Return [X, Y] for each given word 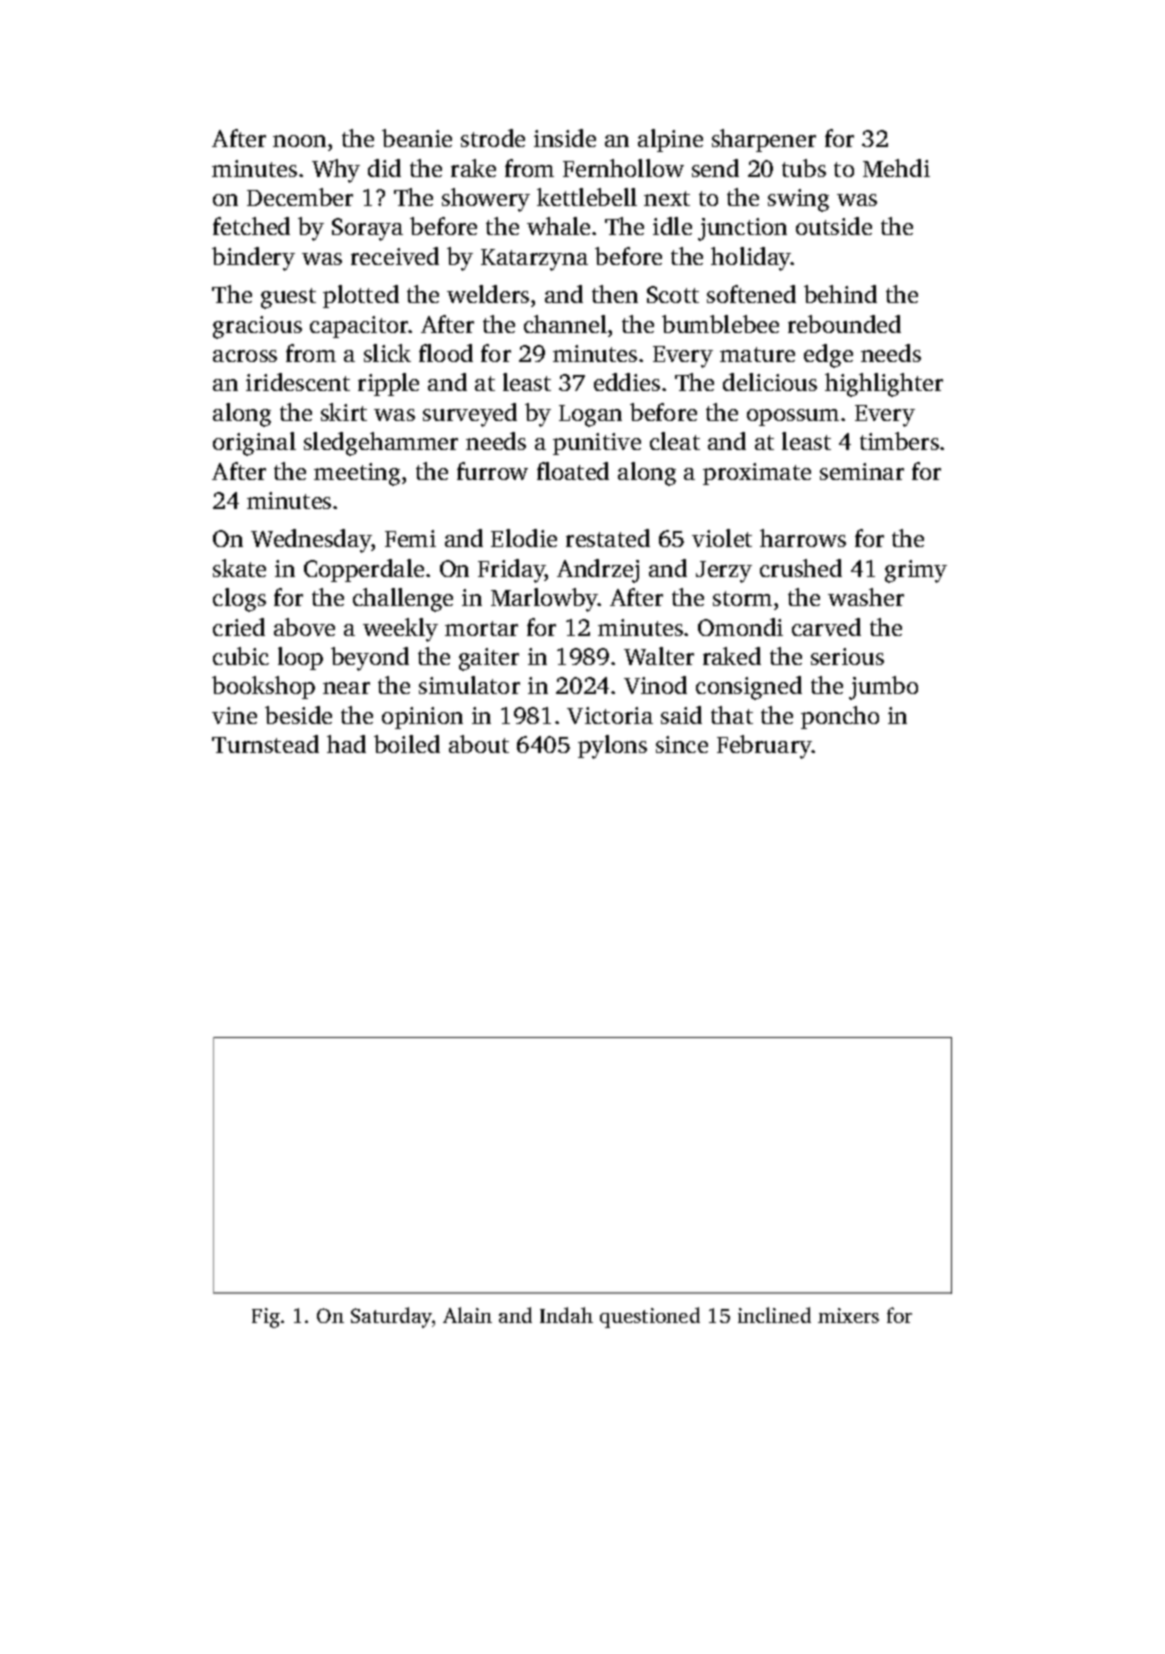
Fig [266, 1318]
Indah [566, 1315]
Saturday [391, 1317]
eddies [627, 382]
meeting [357, 474]
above [304, 627]
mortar [481, 628]
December [300, 197]
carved [826, 627]
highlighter [884, 385]
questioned [650, 1317]
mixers [848, 1315]
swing [798, 200]
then [615, 294]
